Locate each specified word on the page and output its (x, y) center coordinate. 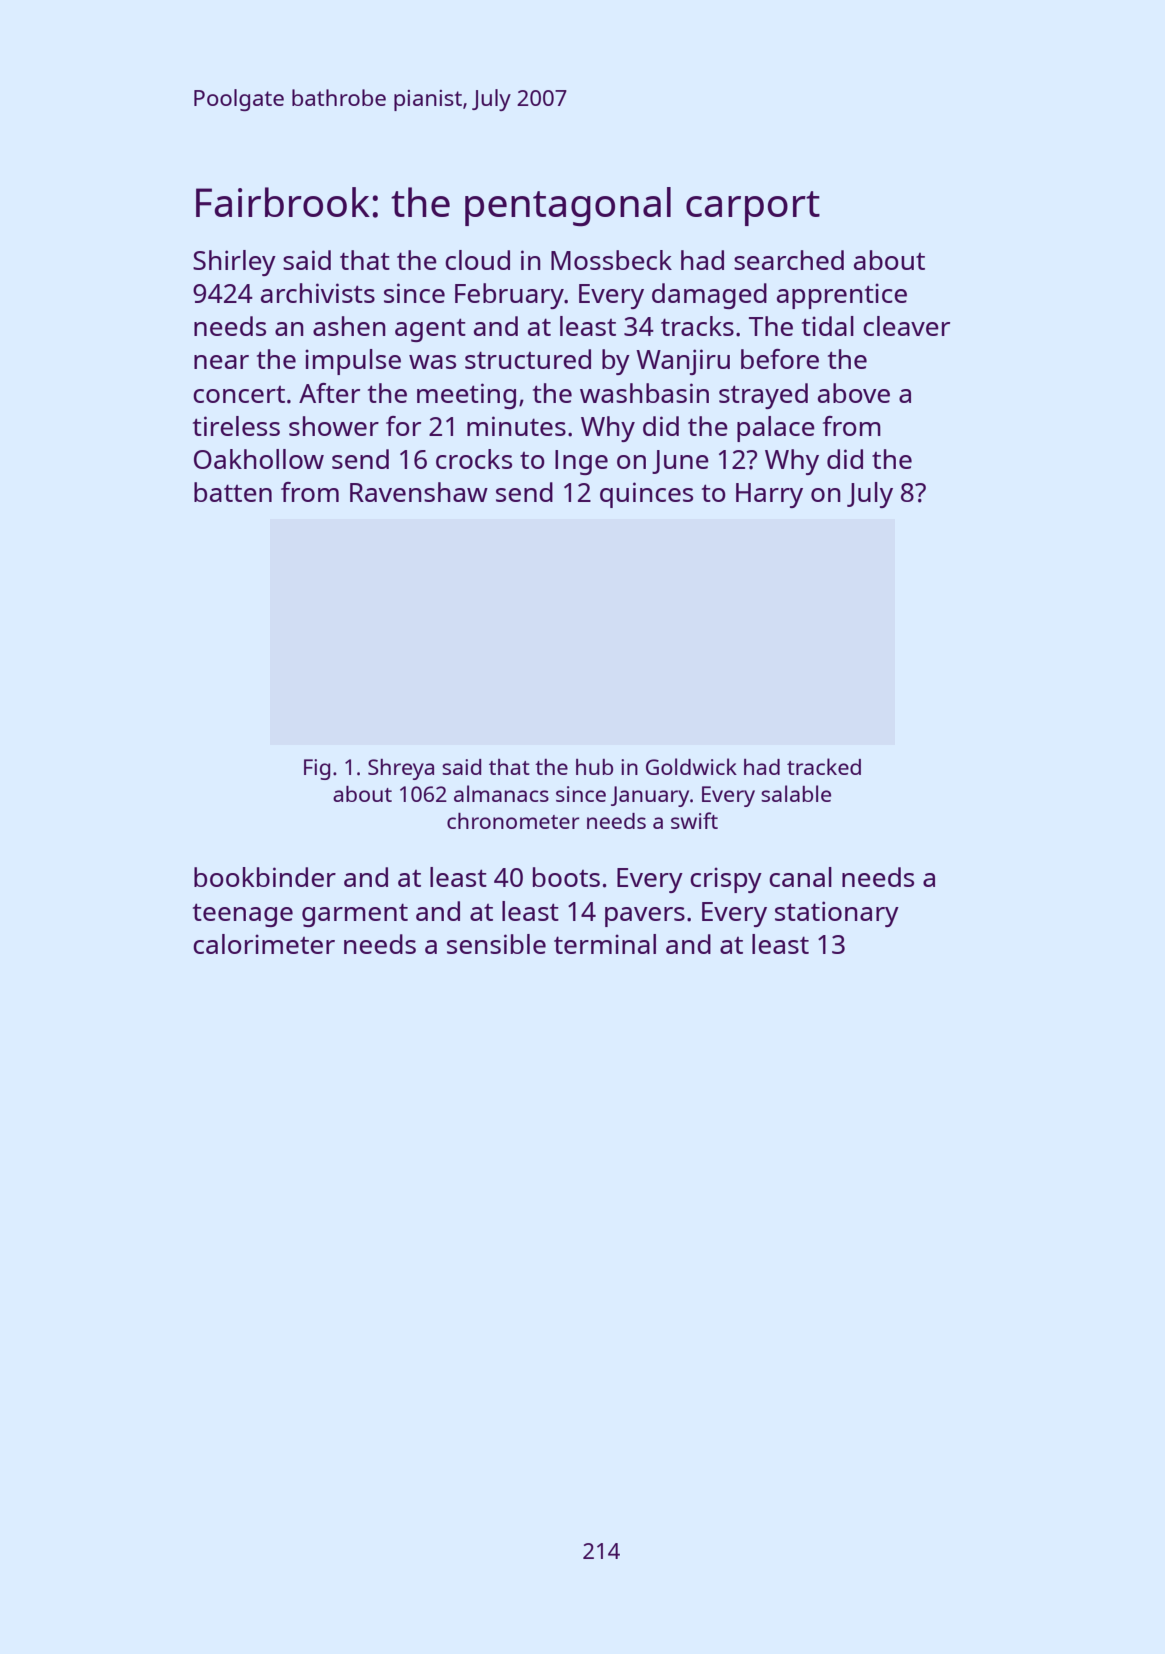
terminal (605, 944)
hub (594, 767)
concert (239, 394)
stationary (837, 914)
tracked (824, 766)
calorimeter (264, 944)
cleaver (906, 326)
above (854, 393)
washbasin (644, 393)
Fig (317, 769)
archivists (318, 293)
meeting (466, 396)
